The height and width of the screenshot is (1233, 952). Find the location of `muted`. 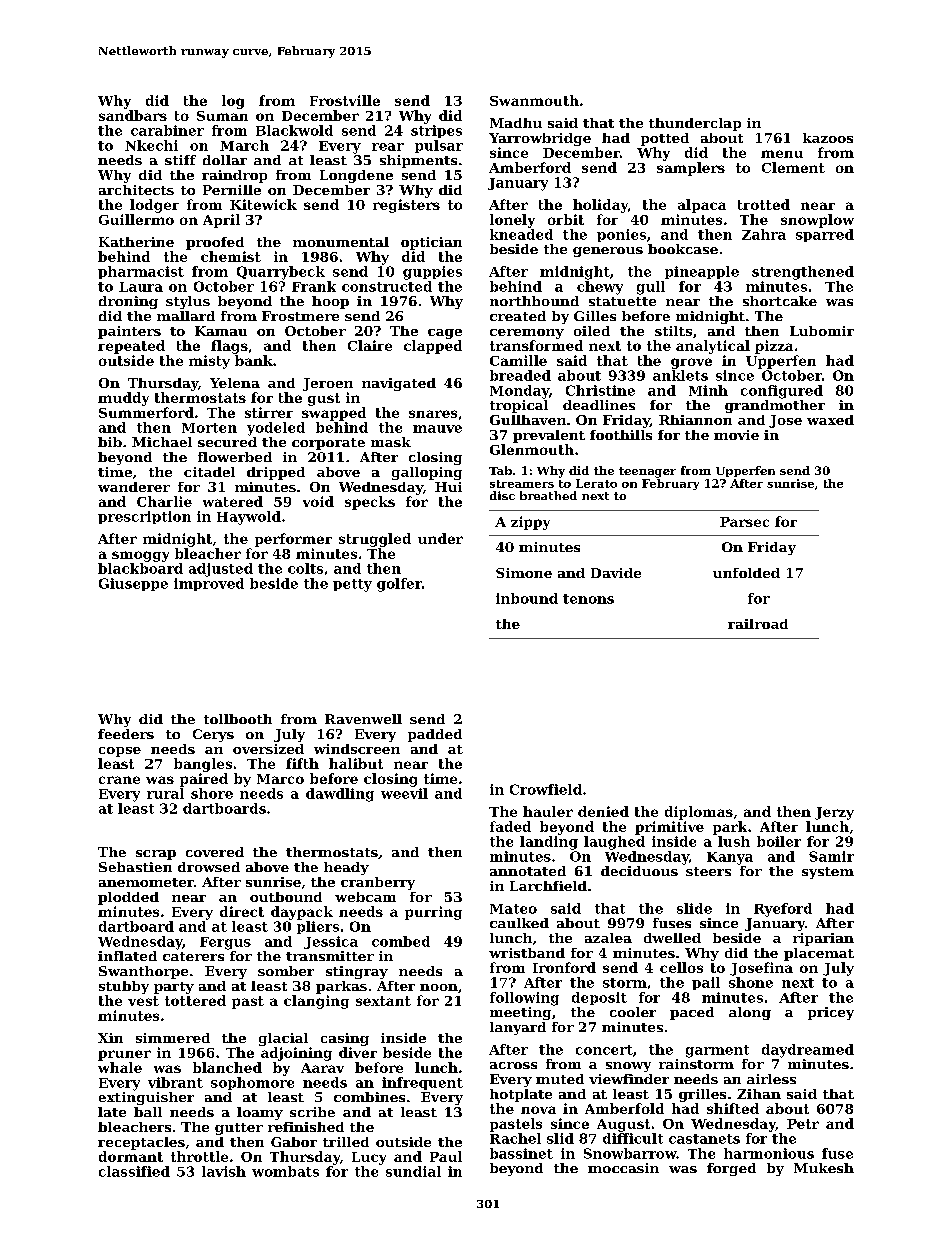

muted is located at coordinates (560, 1079).
